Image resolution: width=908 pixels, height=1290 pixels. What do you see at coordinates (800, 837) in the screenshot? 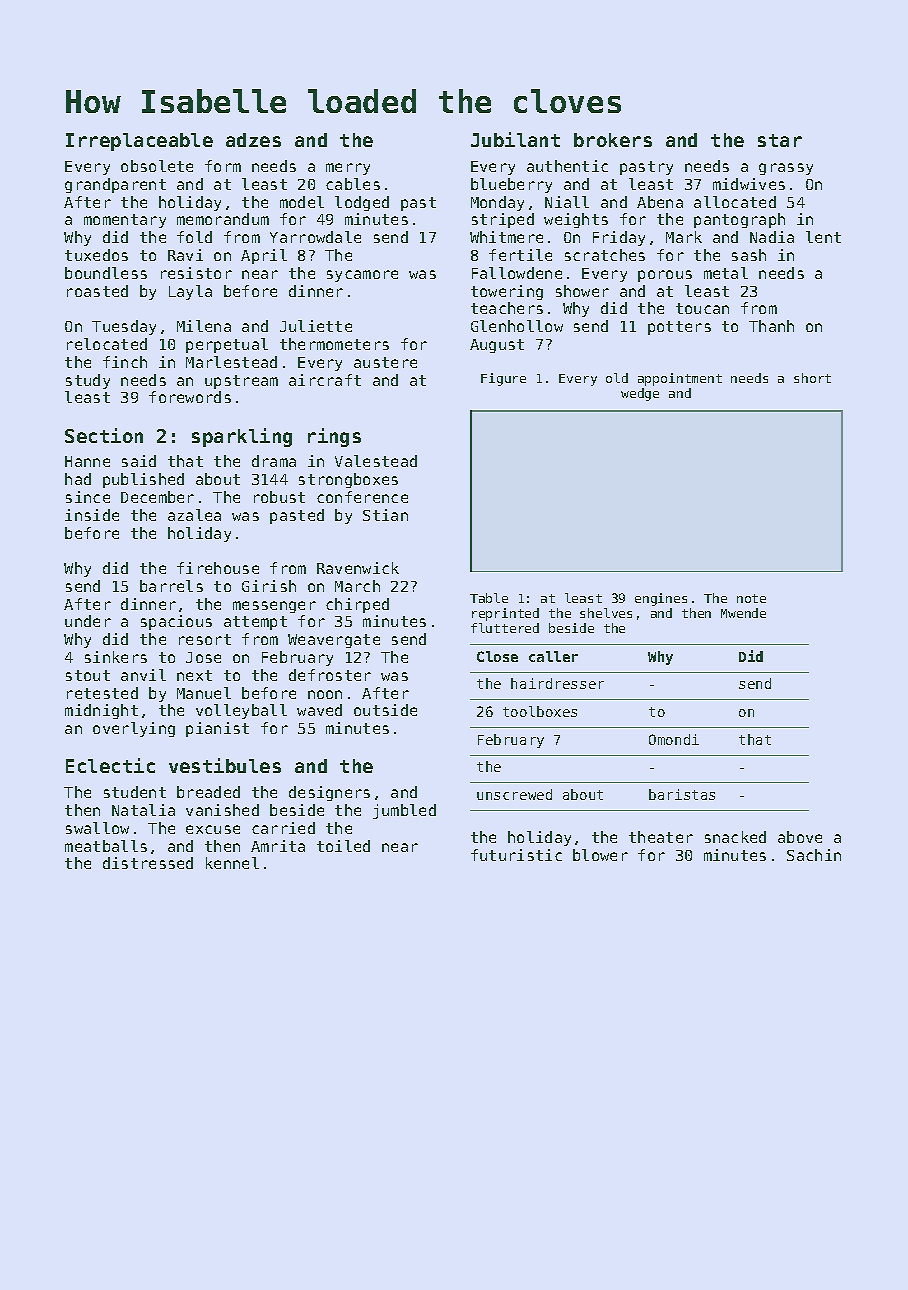
I see `above` at bounding box center [800, 837].
